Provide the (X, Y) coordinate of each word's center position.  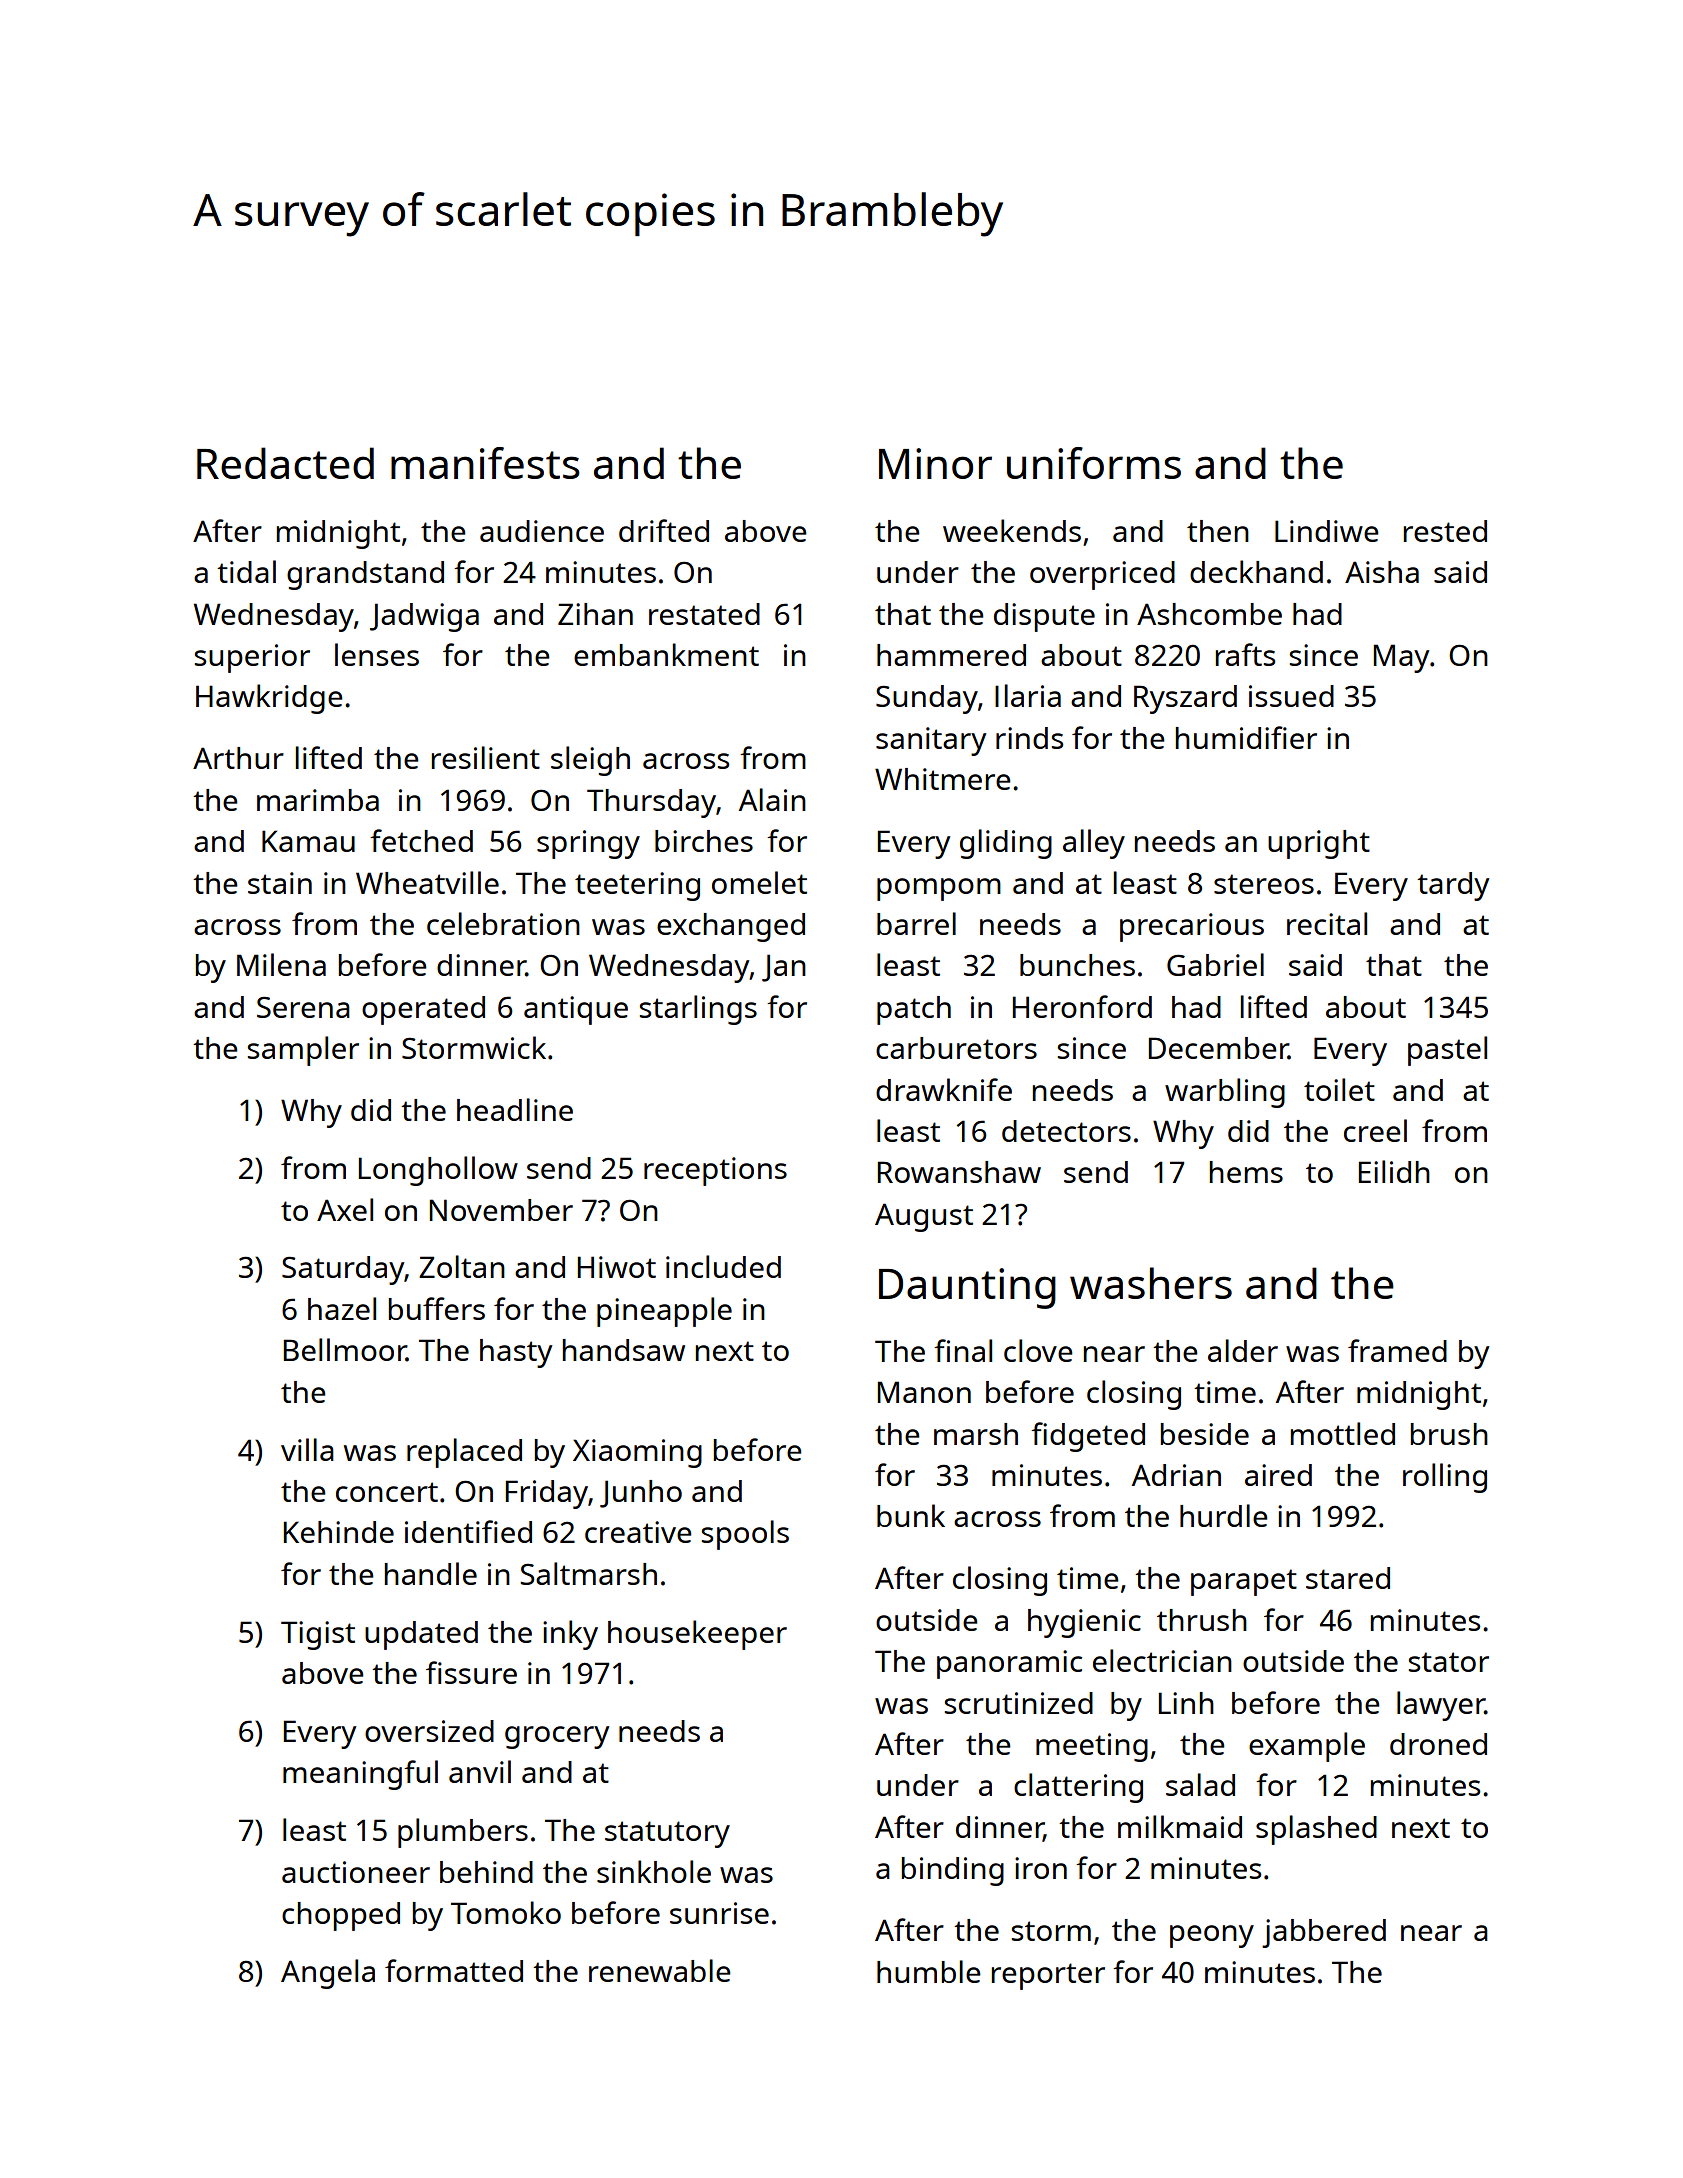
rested (1445, 531)
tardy (1453, 886)
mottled (1343, 1433)
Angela (328, 1974)
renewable (659, 1970)
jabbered (1324, 1933)
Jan (784, 968)
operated (423, 1010)
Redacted (285, 463)
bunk (911, 1515)
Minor (935, 463)
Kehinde (339, 1532)
